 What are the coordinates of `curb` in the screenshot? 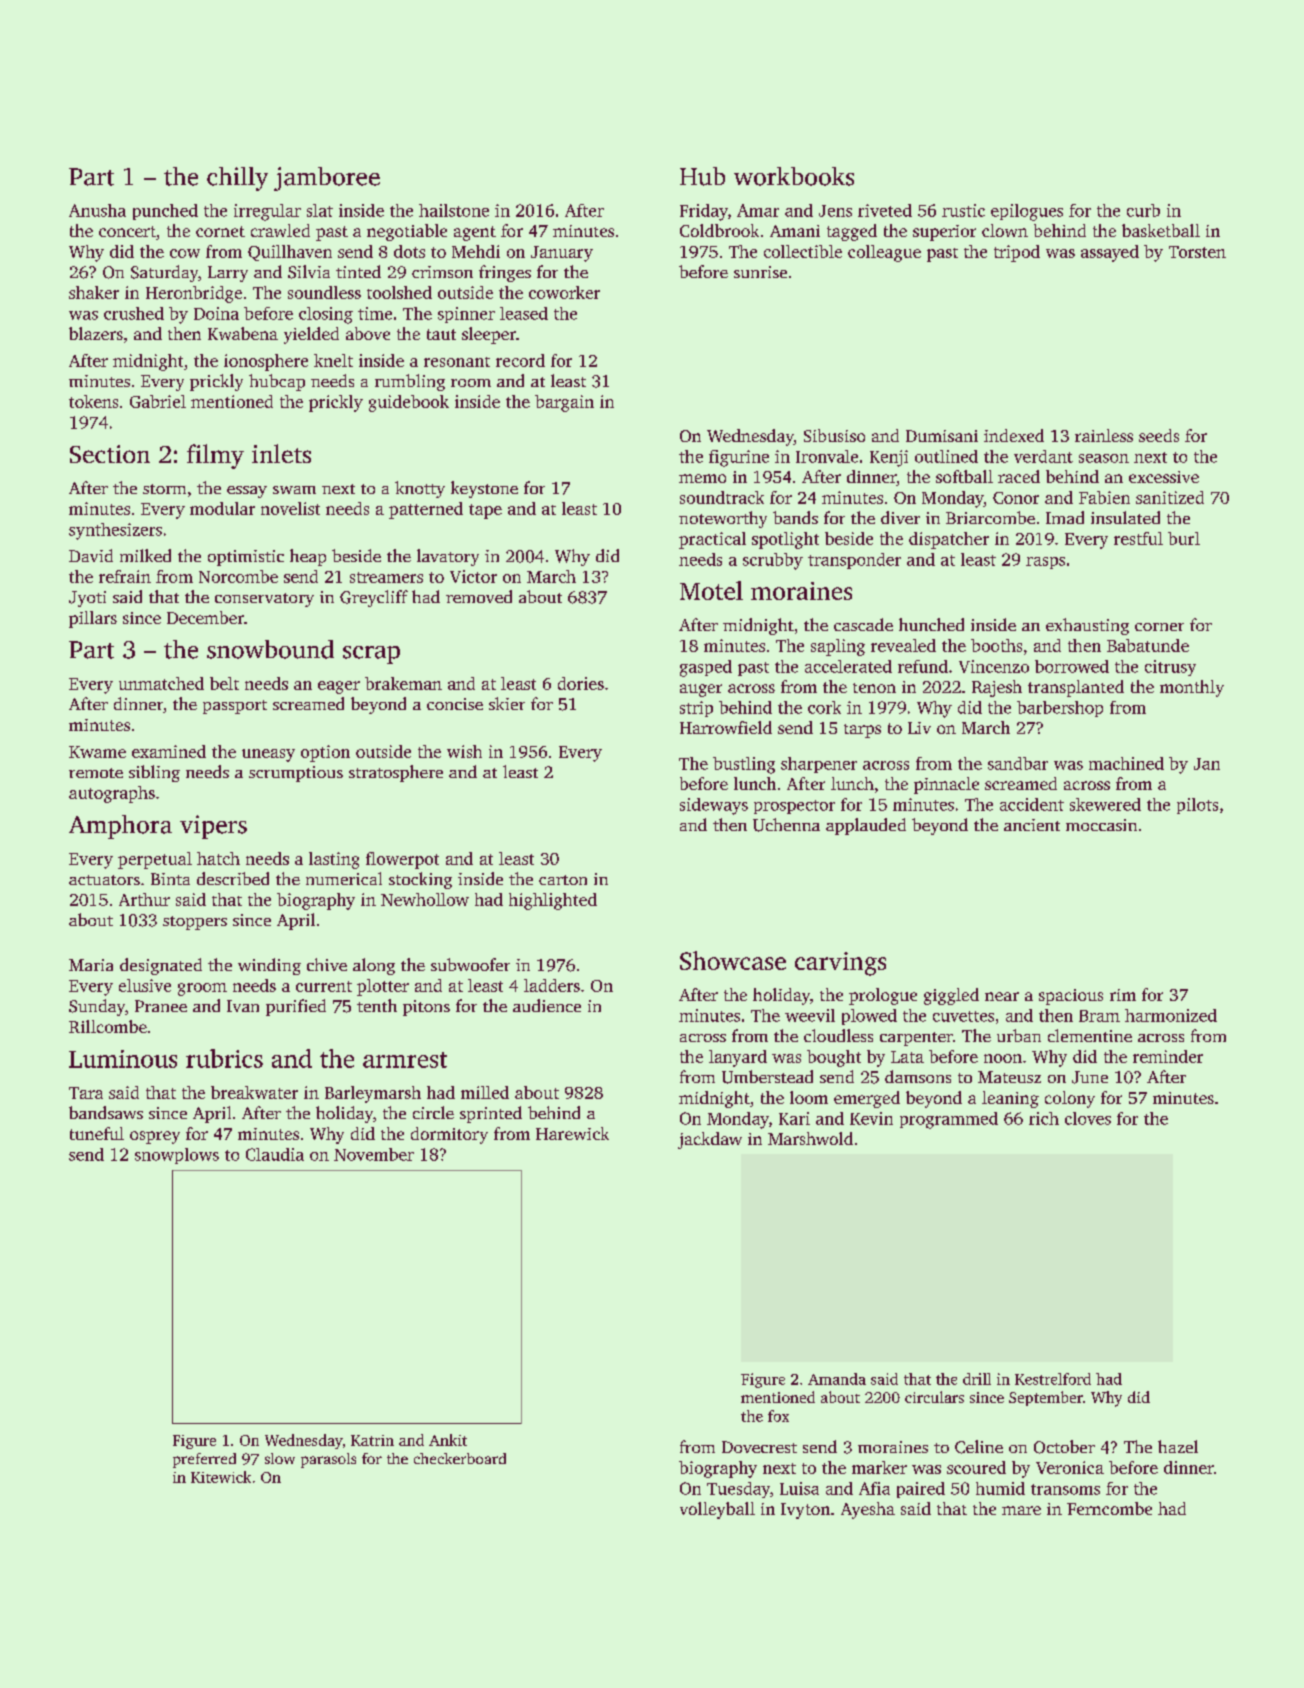 It's located at (1143, 210).
